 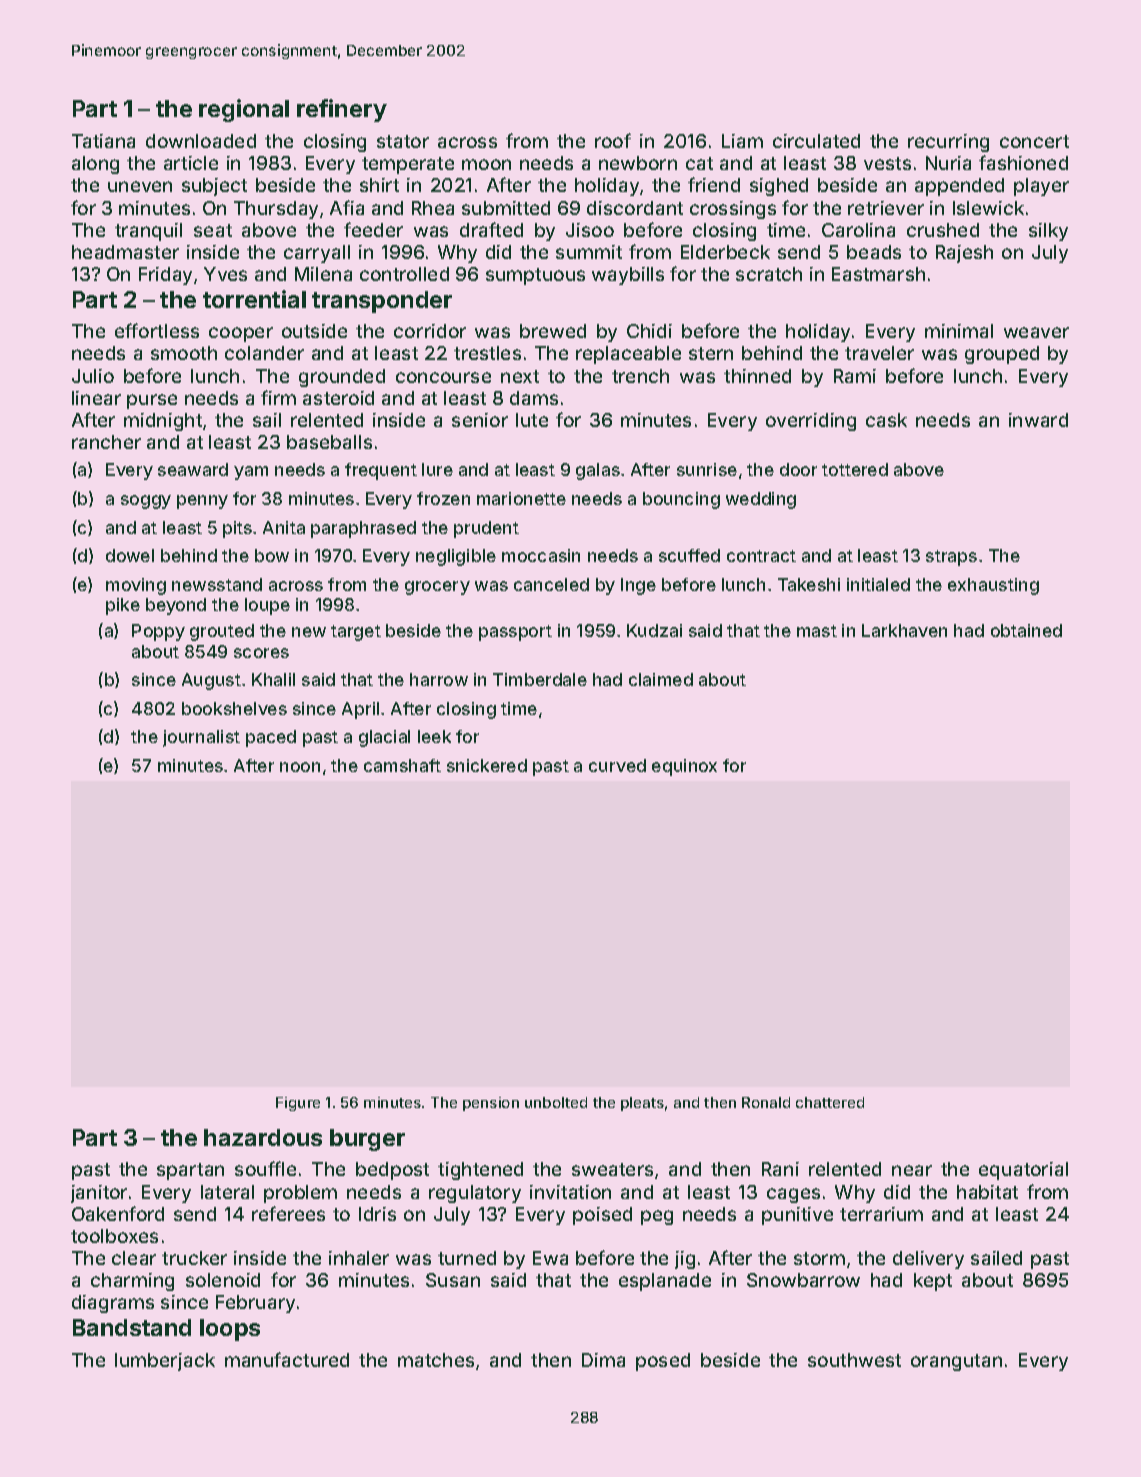 What do you see at coordinates (298, 1104) in the screenshot?
I see `Figure` at bounding box center [298, 1104].
